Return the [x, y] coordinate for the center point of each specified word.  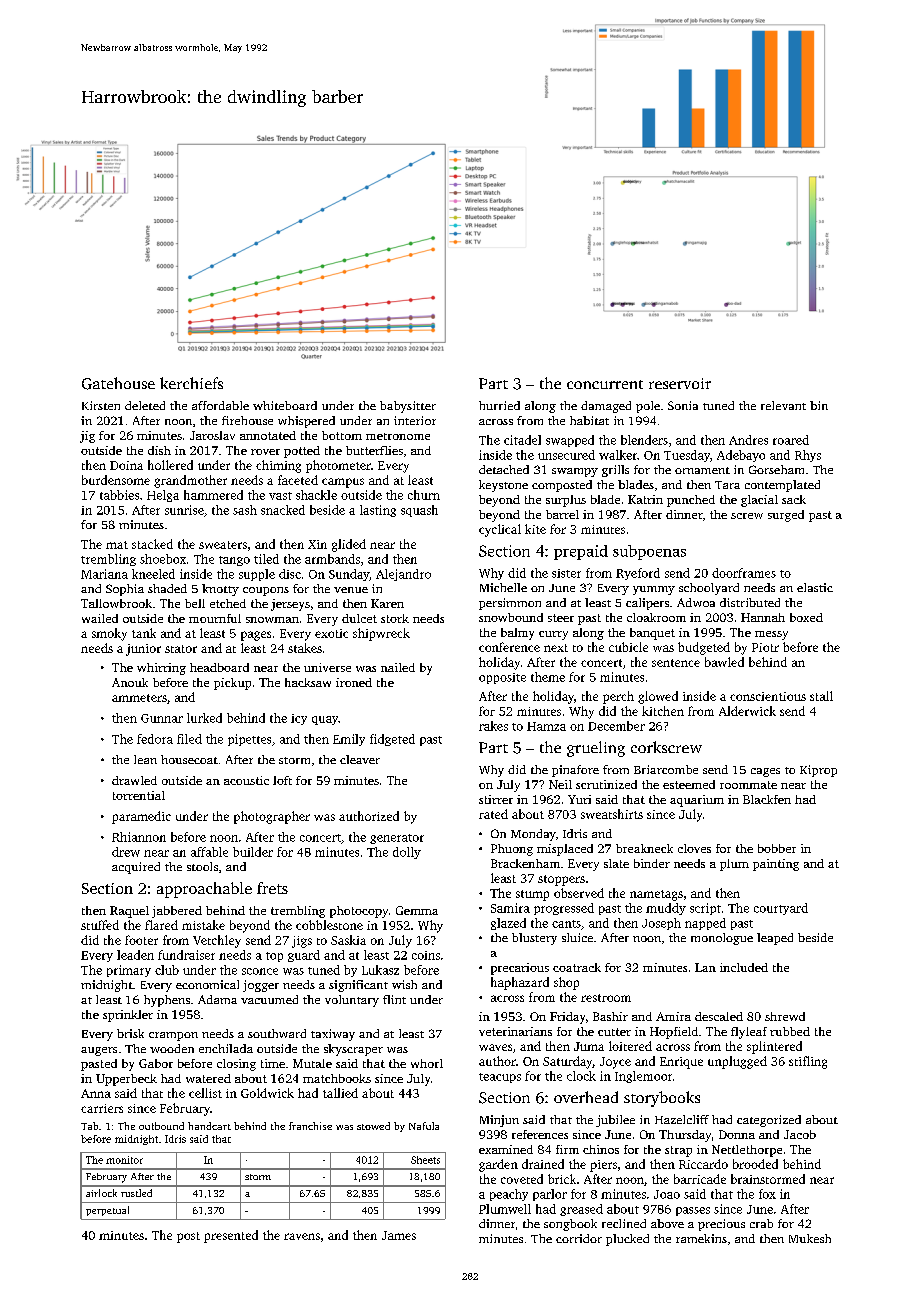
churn [424, 495]
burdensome [116, 480]
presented [231, 1236]
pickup [232, 684]
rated [493, 814]
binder [652, 863]
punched [691, 501]
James [399, 1235]
